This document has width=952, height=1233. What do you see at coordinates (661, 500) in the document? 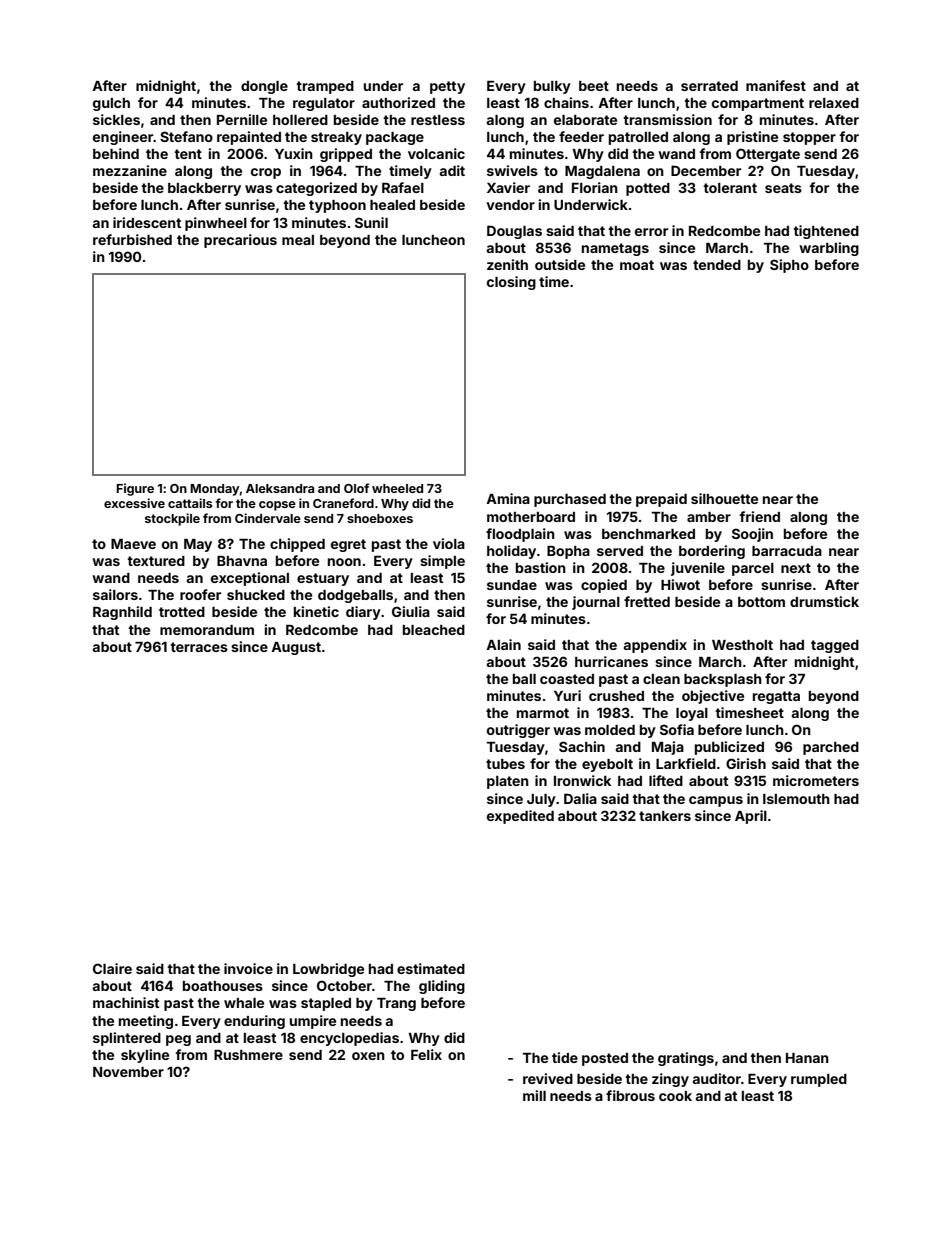
I see `prepaid` at bounding box center [661, 500].
